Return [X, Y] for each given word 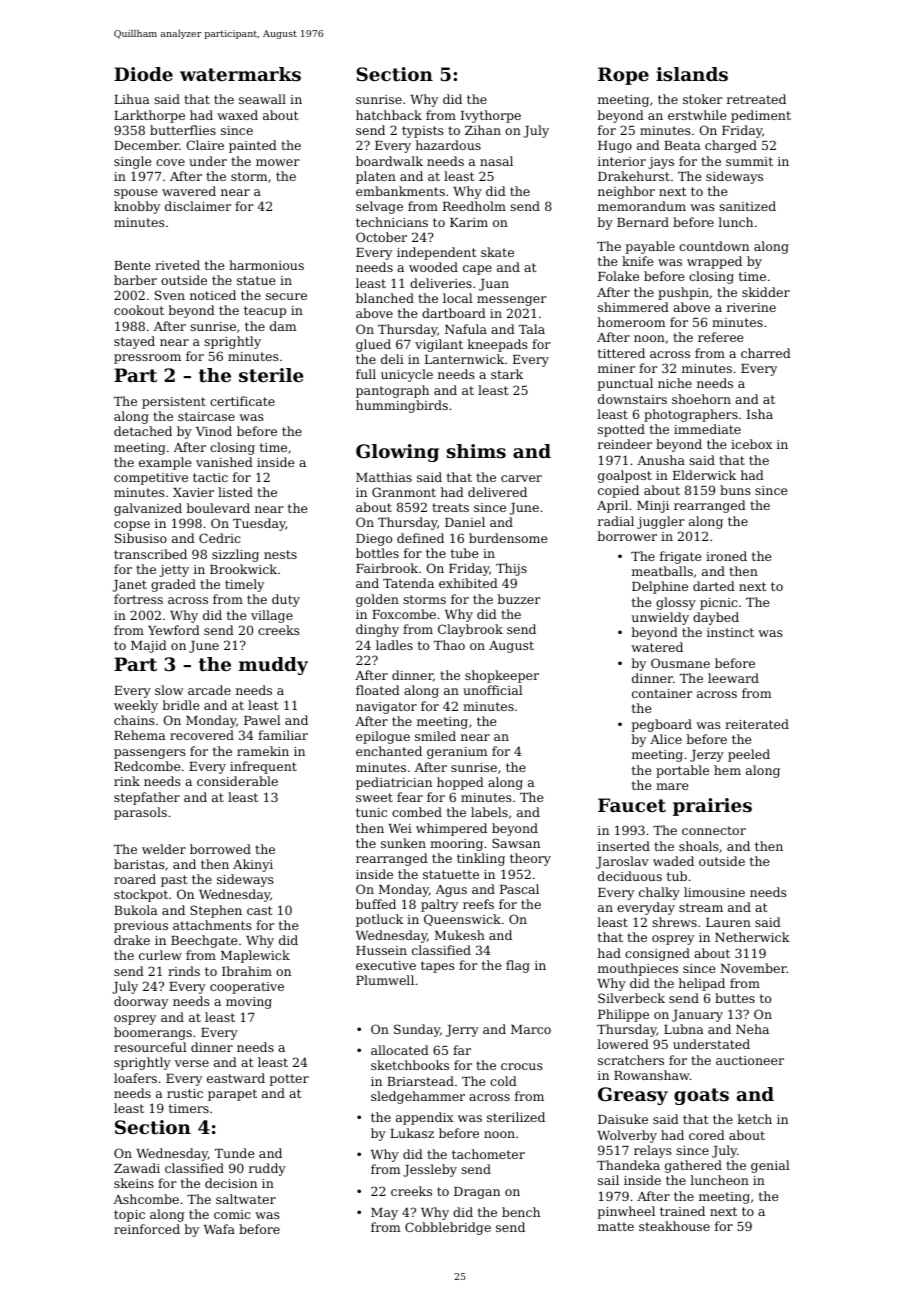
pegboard [662, 725]
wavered [189, 191]
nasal [496, 161]
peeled [749, 755]
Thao [449, 645]
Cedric [220, 538]
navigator [386, 708]
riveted [177, 265]
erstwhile [697, 115]
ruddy [267, 1169]
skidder [766, 292]
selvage [379, 207]
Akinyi [253, 865]
